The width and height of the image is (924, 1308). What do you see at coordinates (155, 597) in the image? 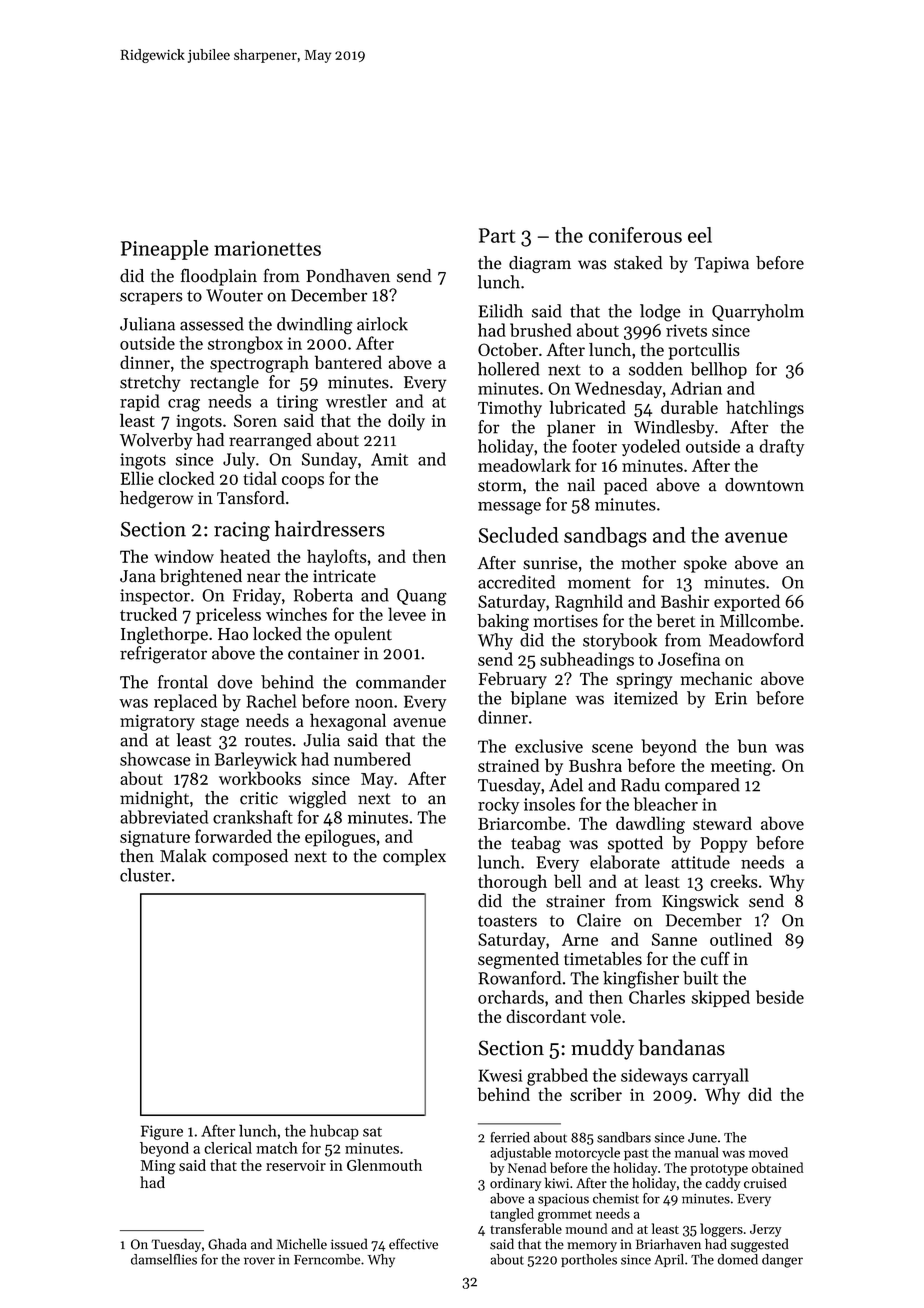
I see `inspector` at bounding box center [155, 597].
